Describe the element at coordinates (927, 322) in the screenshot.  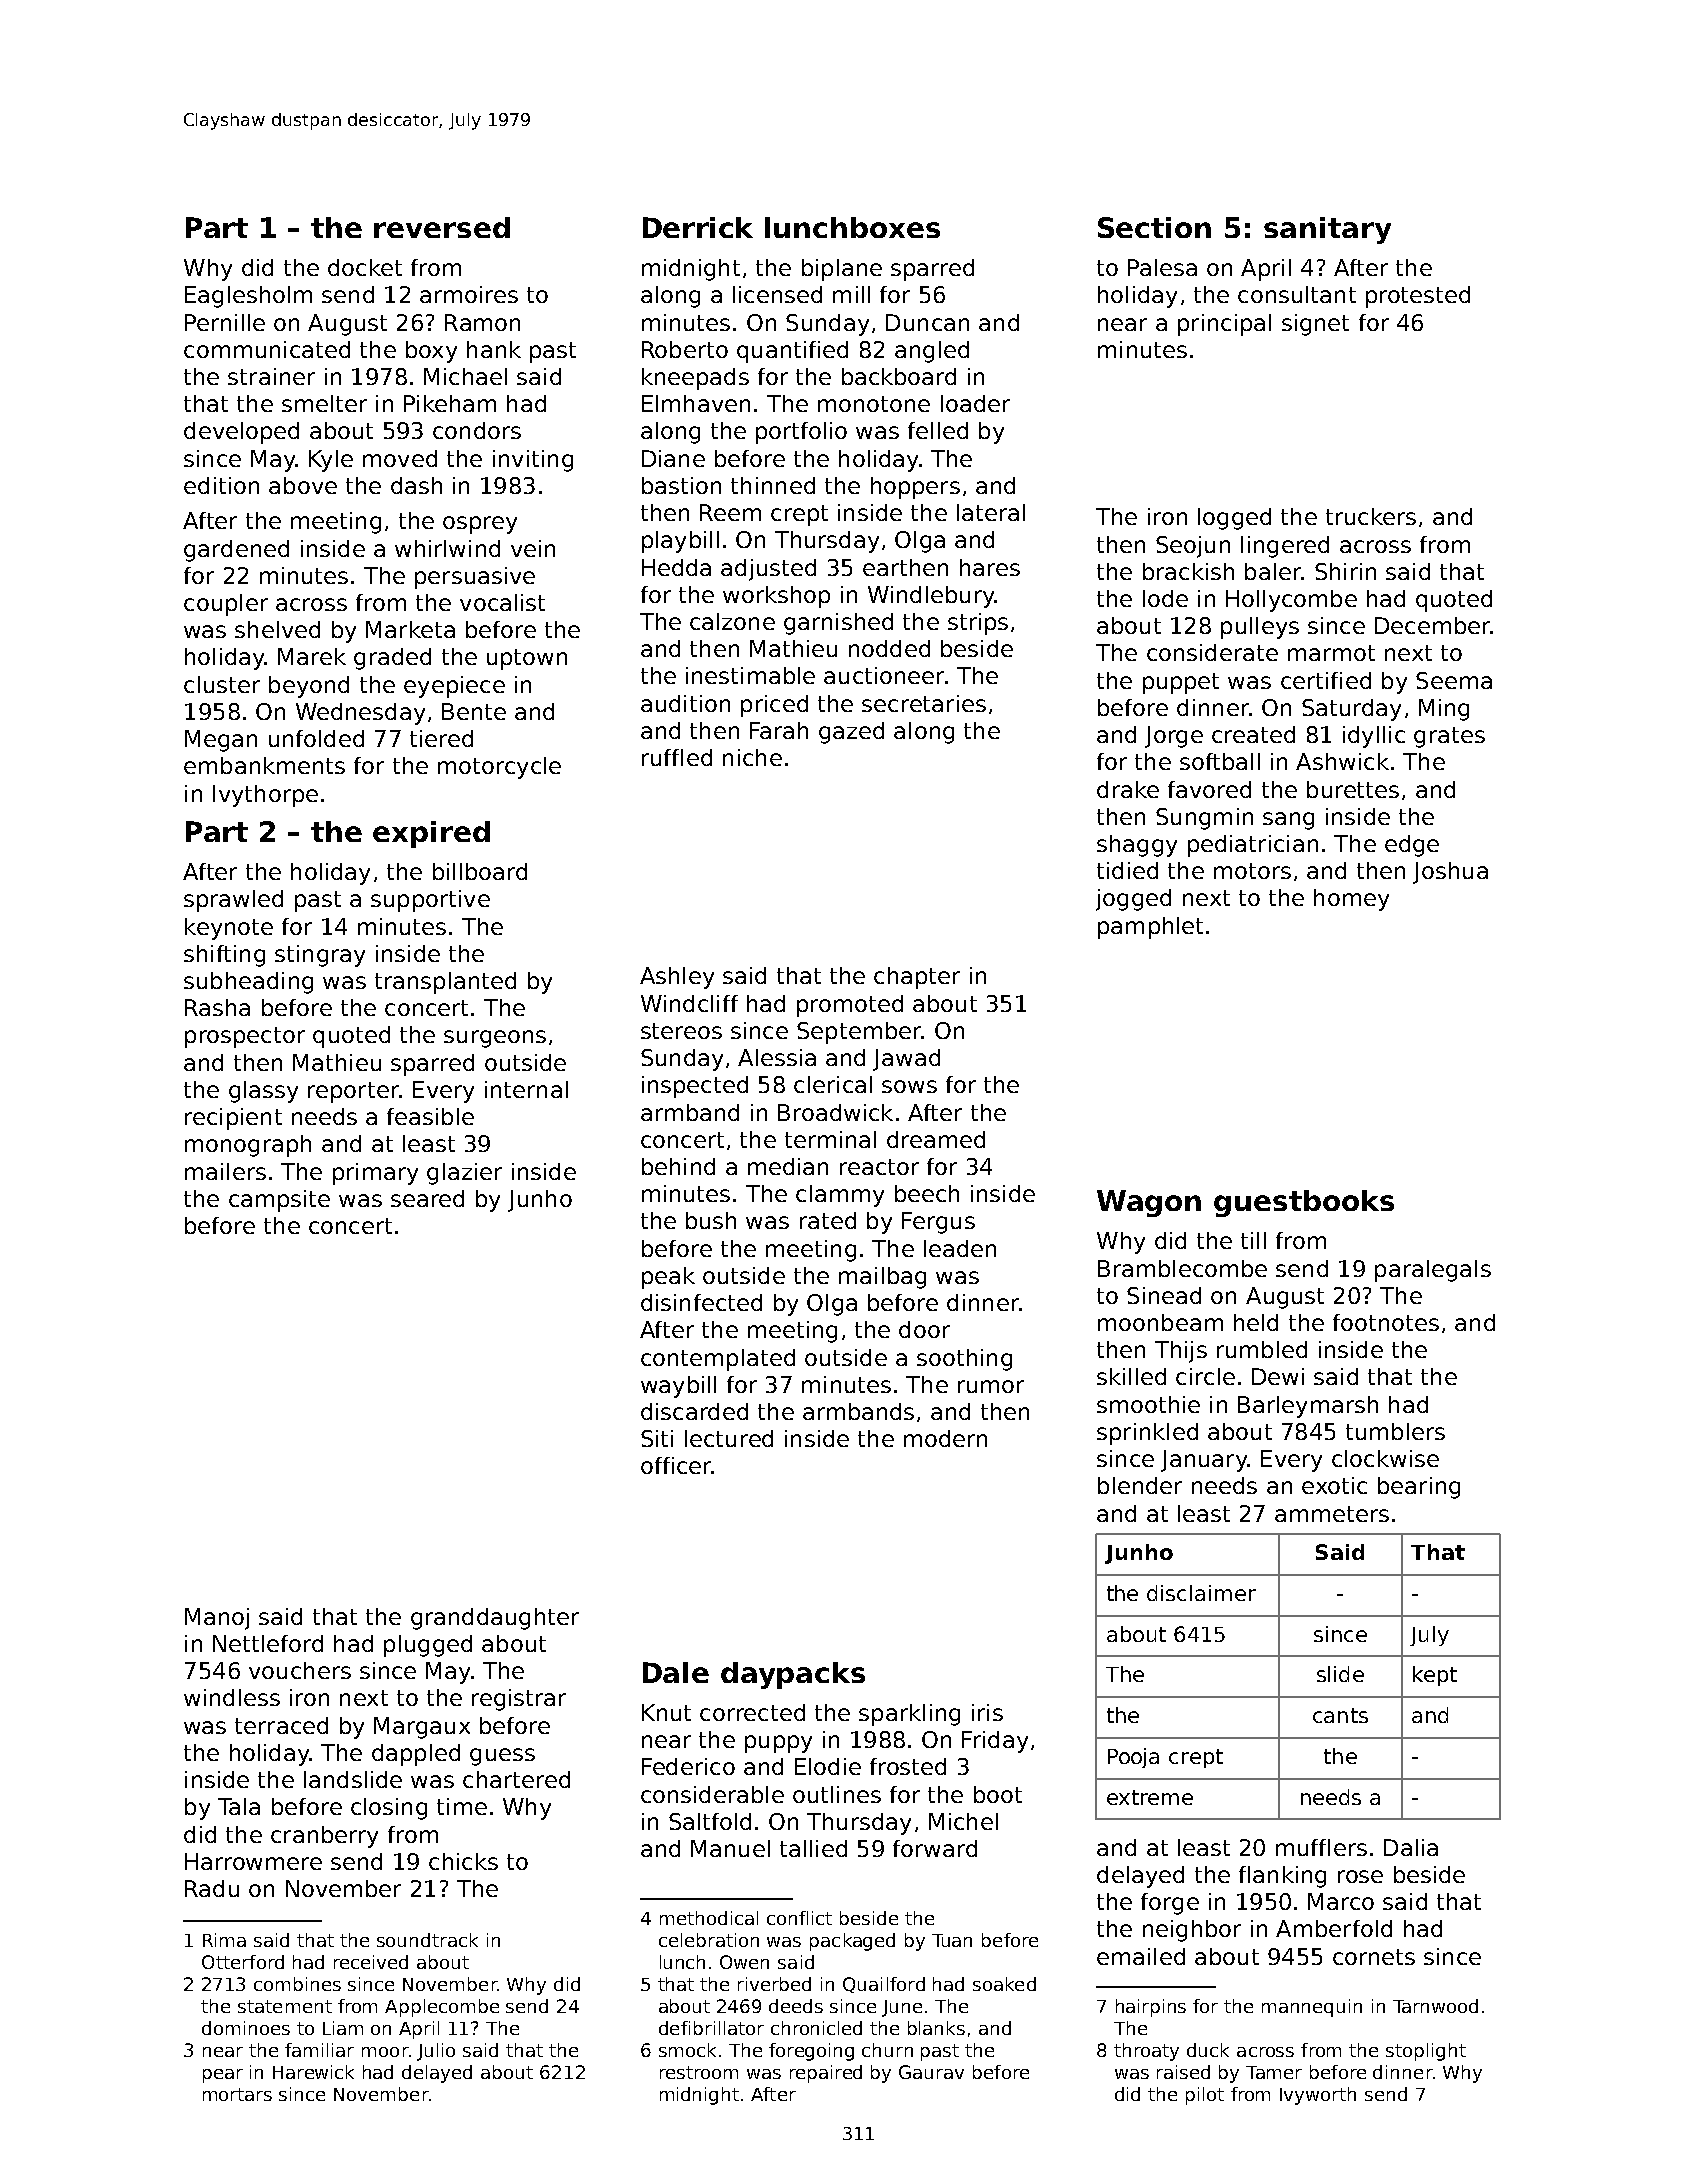
I see `Duncan` at that location.
